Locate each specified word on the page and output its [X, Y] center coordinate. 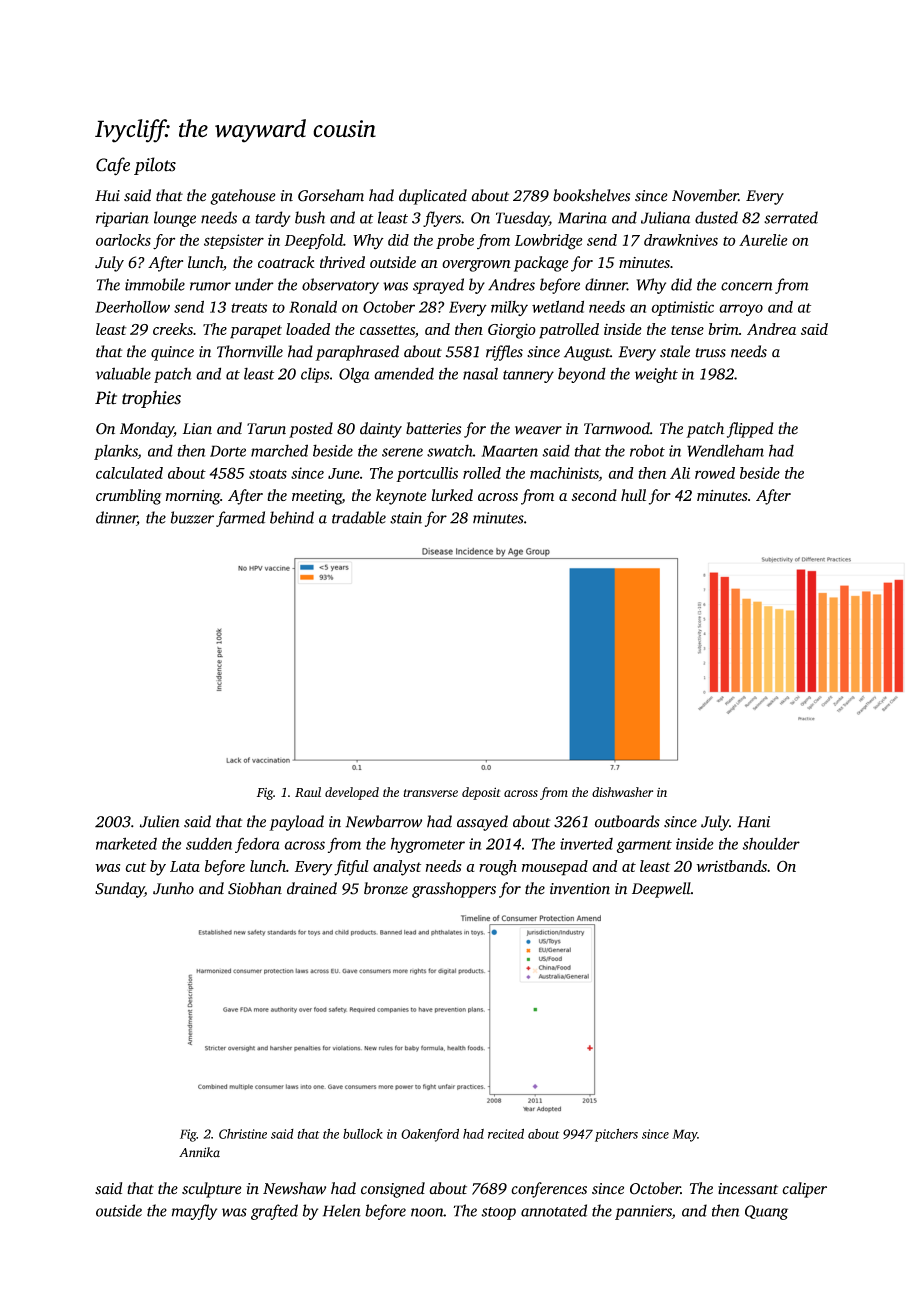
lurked [452, 495]
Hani [753, 822]
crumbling [129, 497]
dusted [716, 217]
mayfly [194, 1212]
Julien [160, 821]
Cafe [113, 166]
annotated [554, 1210]
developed [352, 793]
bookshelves [591, 195]
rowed [715, 473]
